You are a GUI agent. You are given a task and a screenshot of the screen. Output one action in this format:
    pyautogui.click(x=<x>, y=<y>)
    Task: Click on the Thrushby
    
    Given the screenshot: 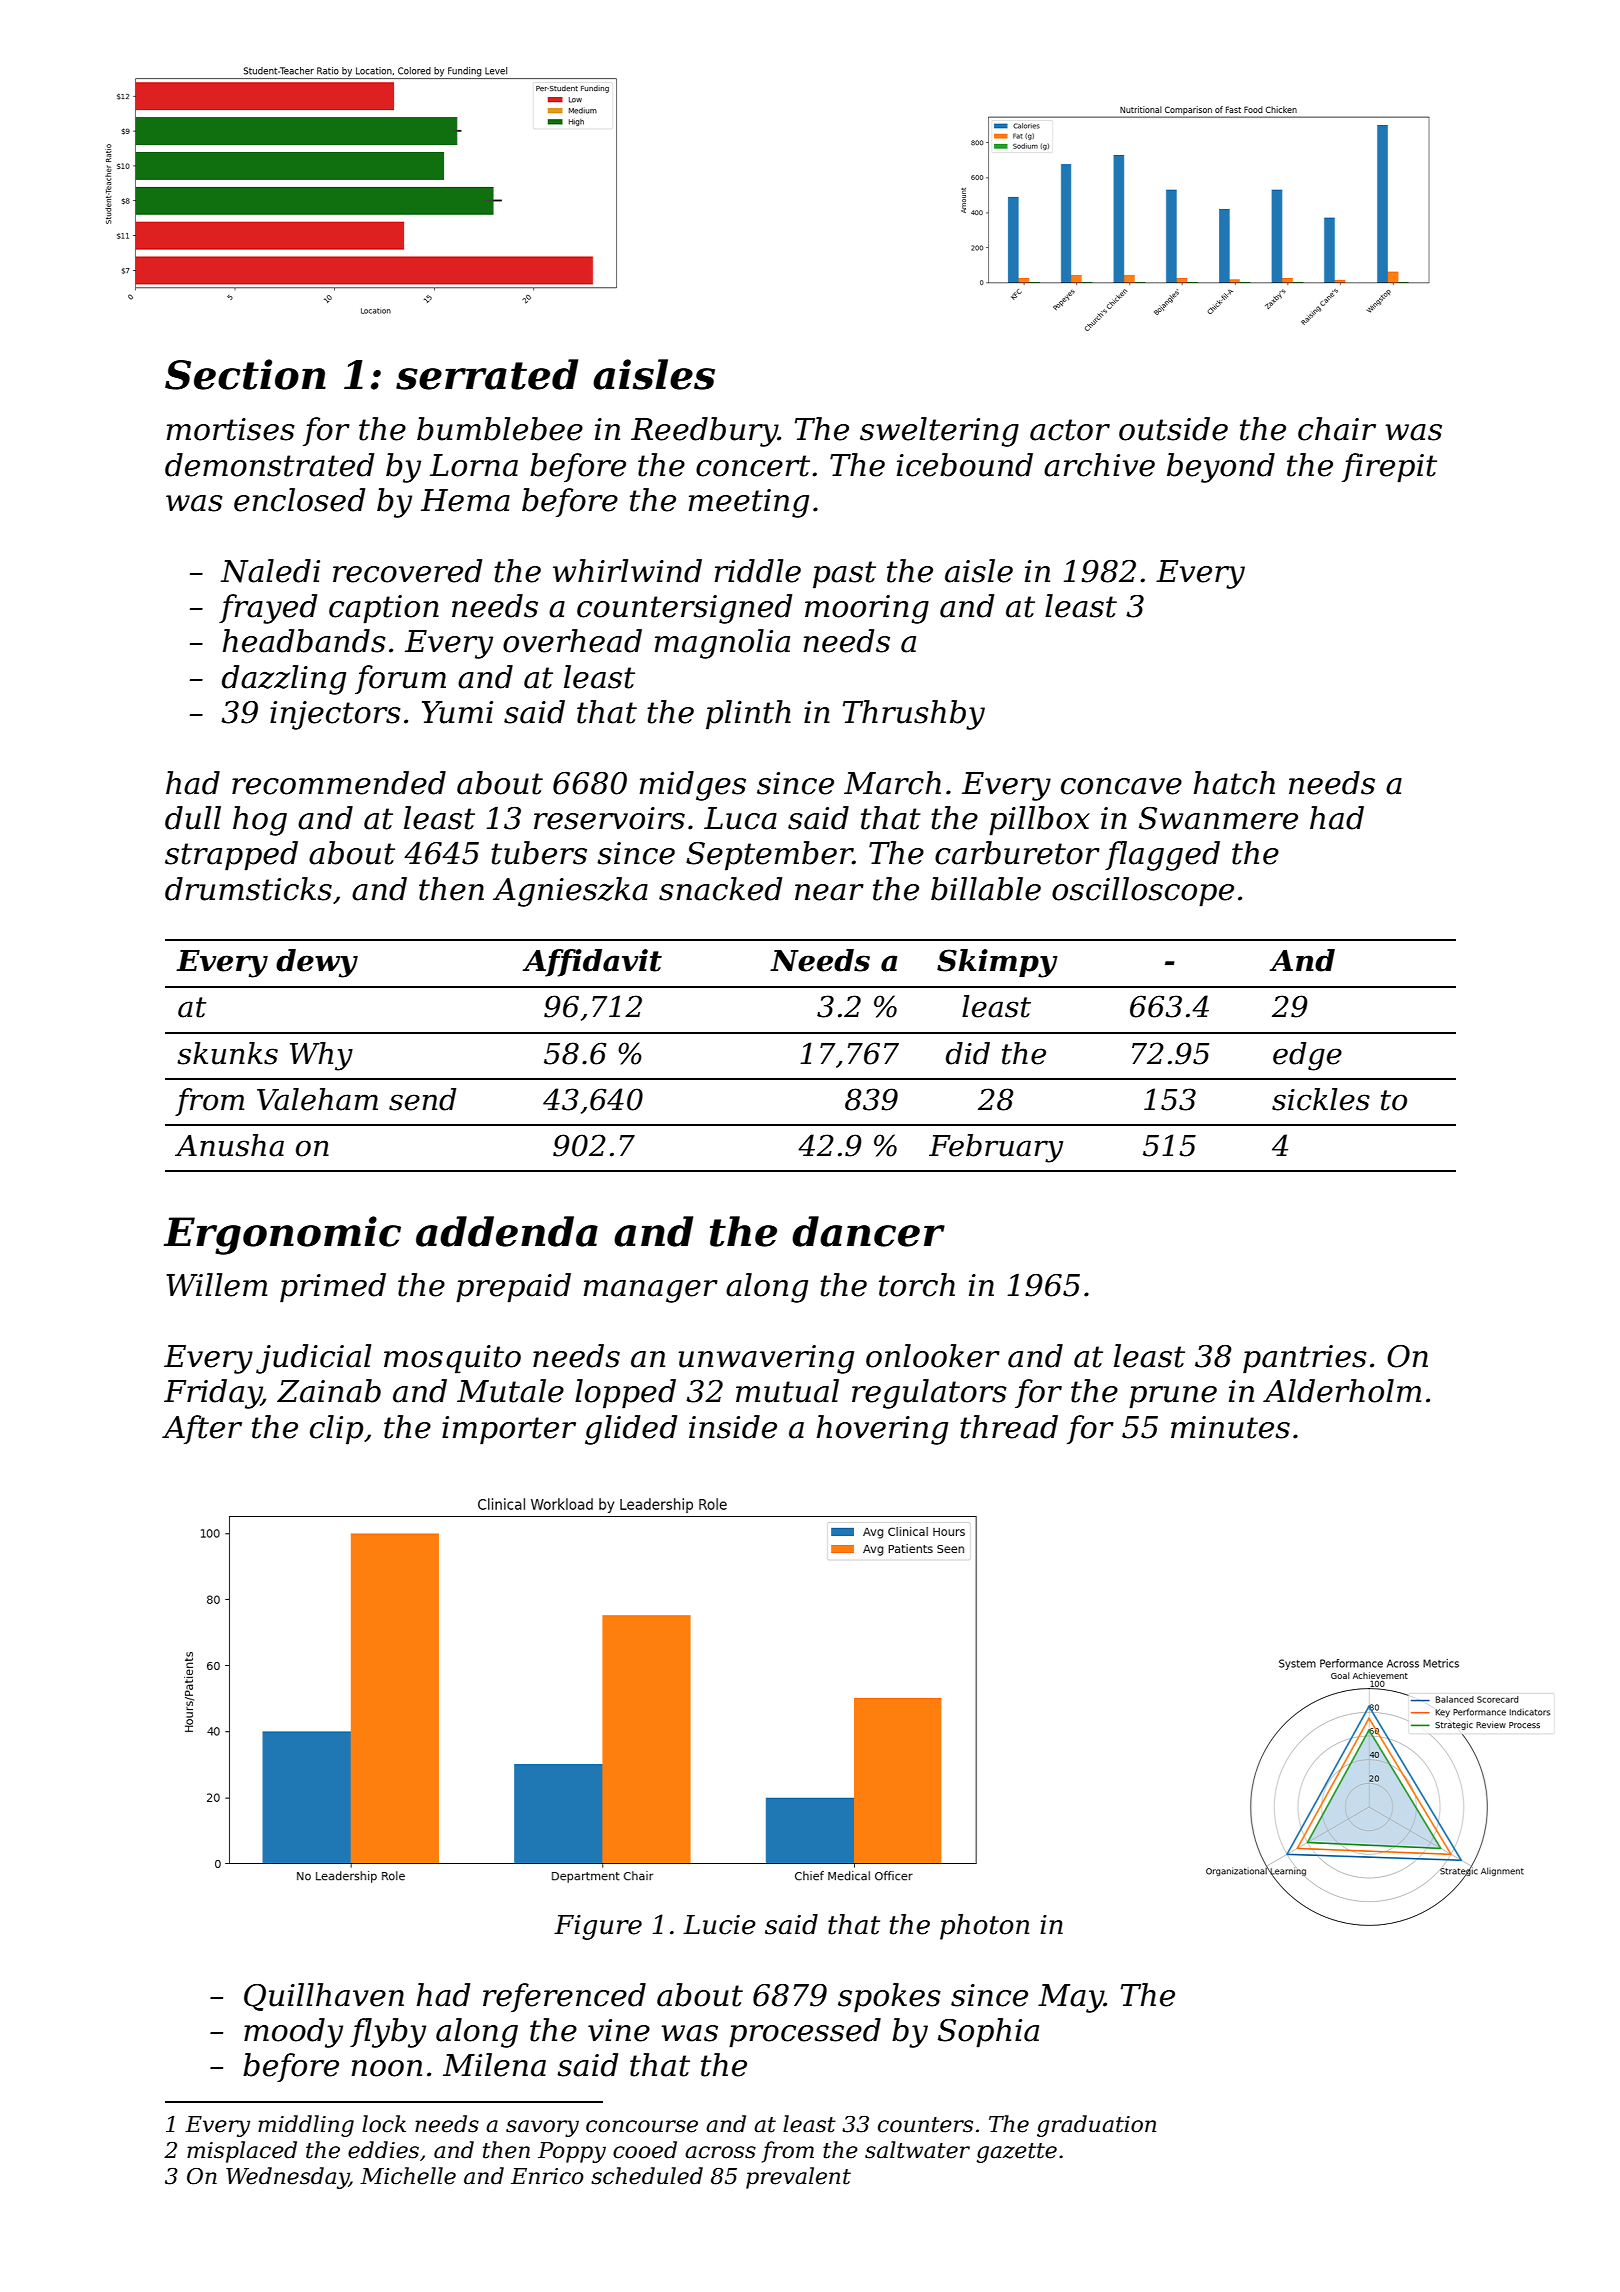 What is the action you would take?
    pyautogui.click(x=914, y=715)
